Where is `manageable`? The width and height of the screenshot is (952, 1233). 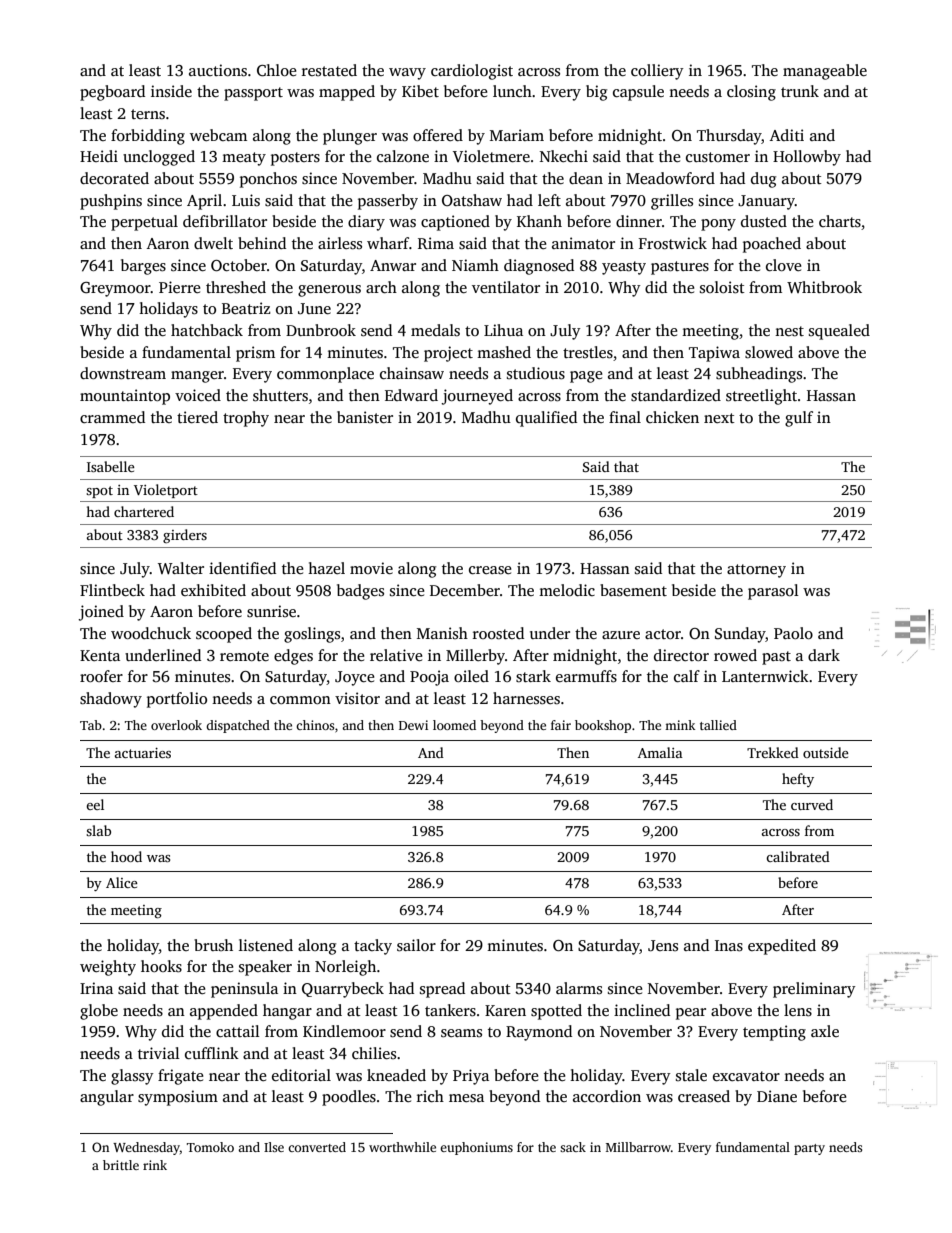 manageable is located at coordinates (825, 72).
